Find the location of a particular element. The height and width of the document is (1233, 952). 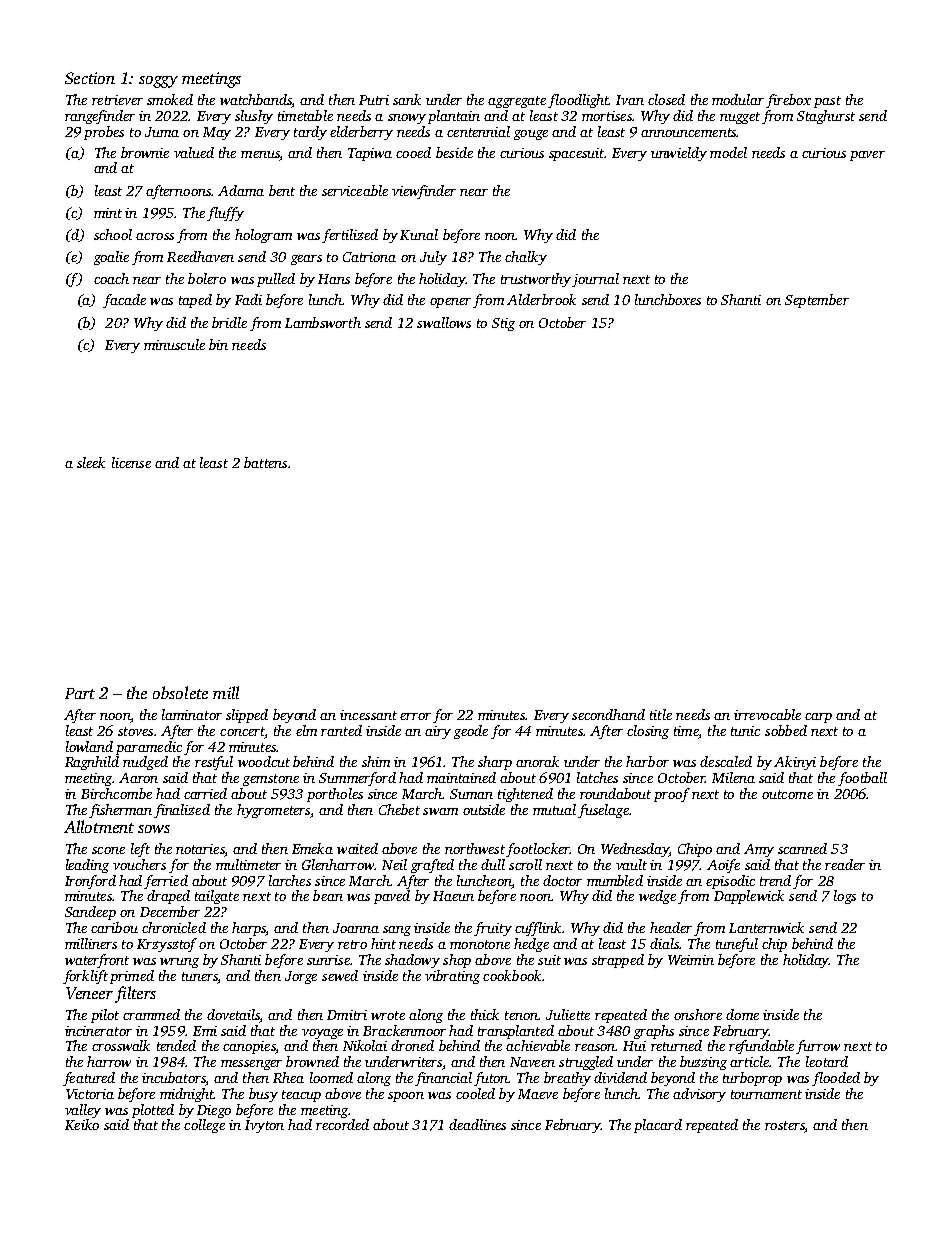

Krzysztof is located at coordinates (167, 945).
